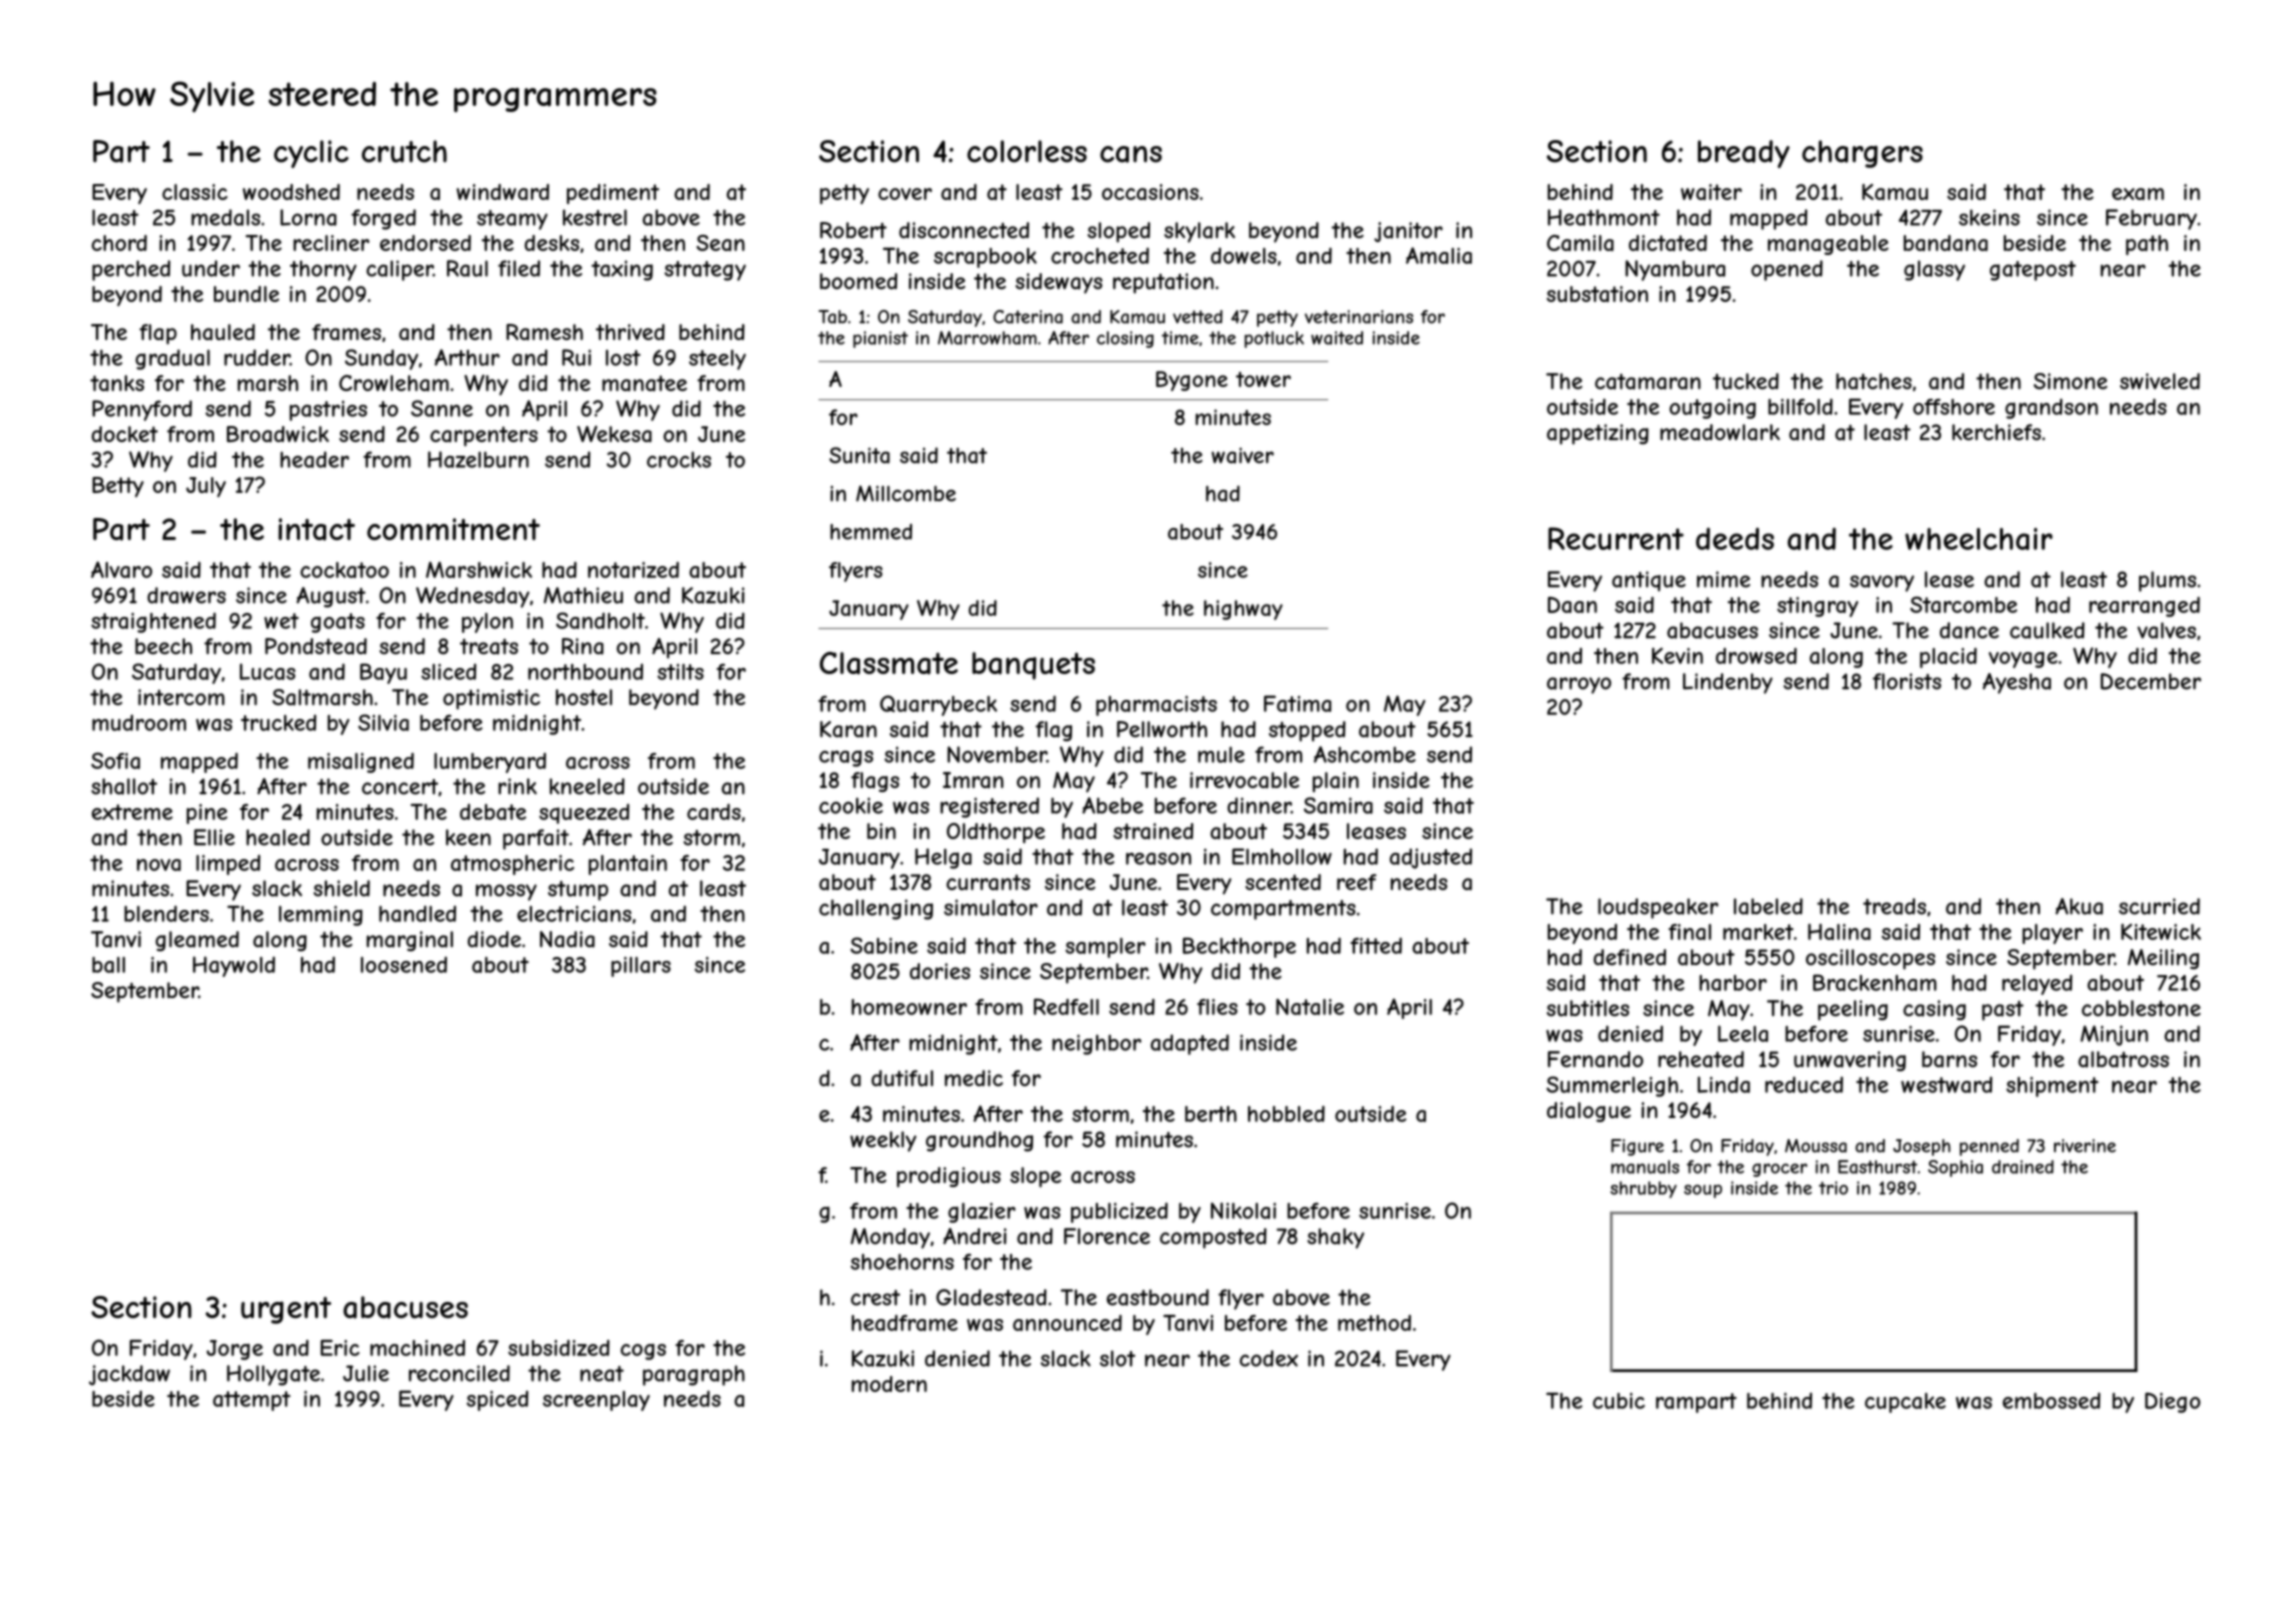 This image has height=1620, width=2292. What do you see at coordinates (1131, 154) in the image?
I see `cans` at bounding box center [1131, 154].
